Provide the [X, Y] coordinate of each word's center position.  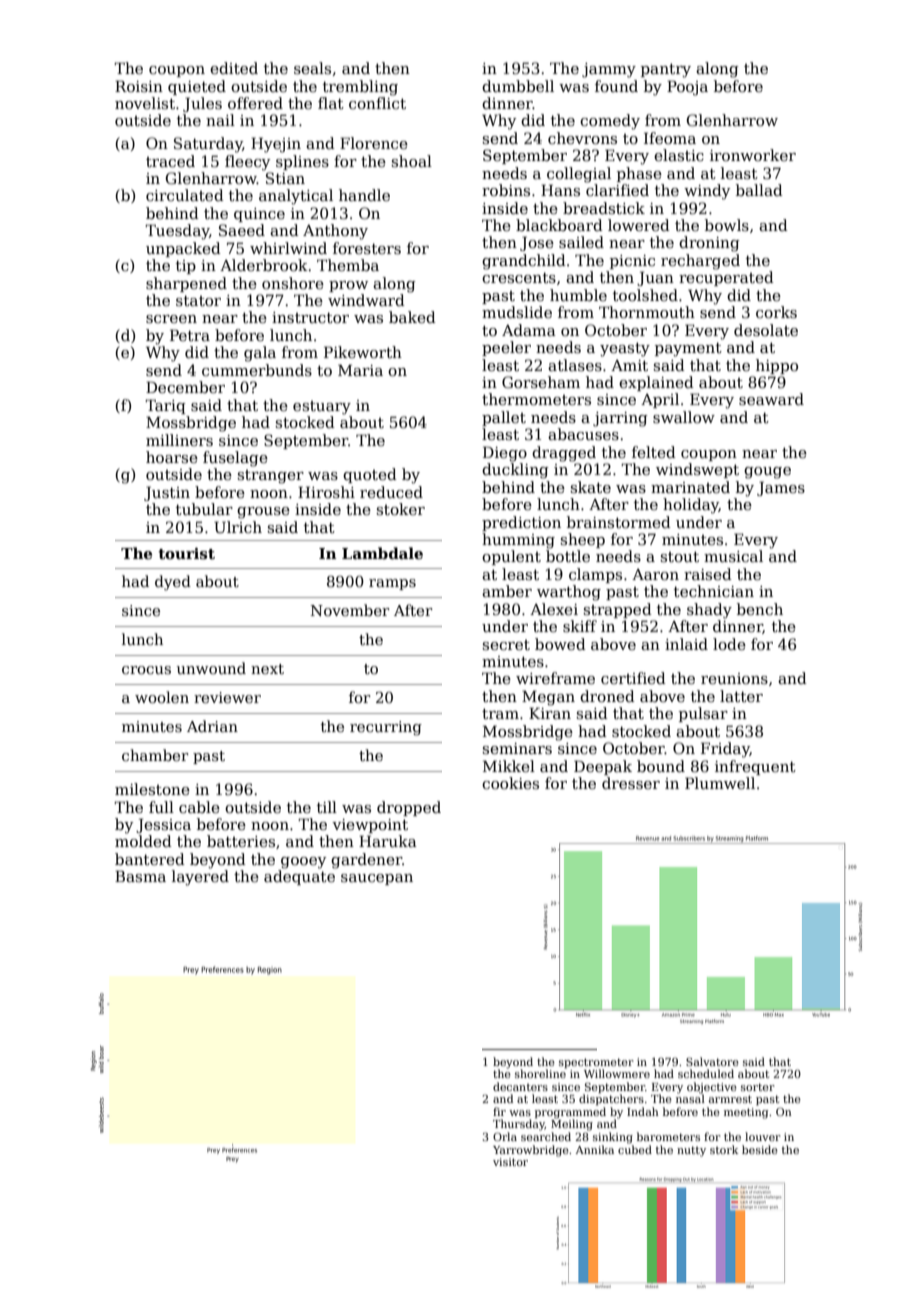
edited [234, 68]
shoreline [540, 1073]
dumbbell [518, 86]
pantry [666, 70]
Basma [140, 876]
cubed [635, 1149]
